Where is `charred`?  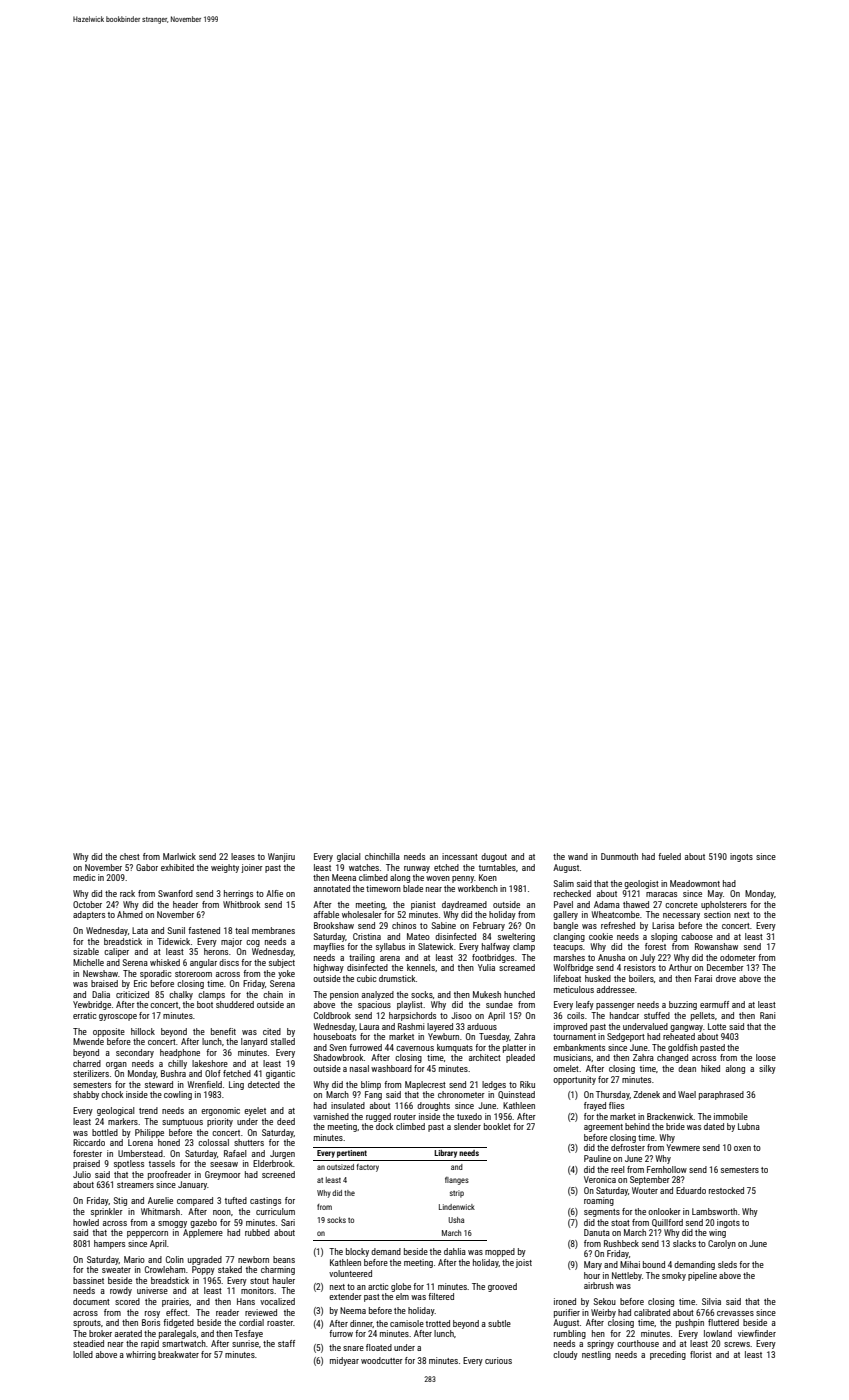 charred is located at coordinates (87, 1063).
